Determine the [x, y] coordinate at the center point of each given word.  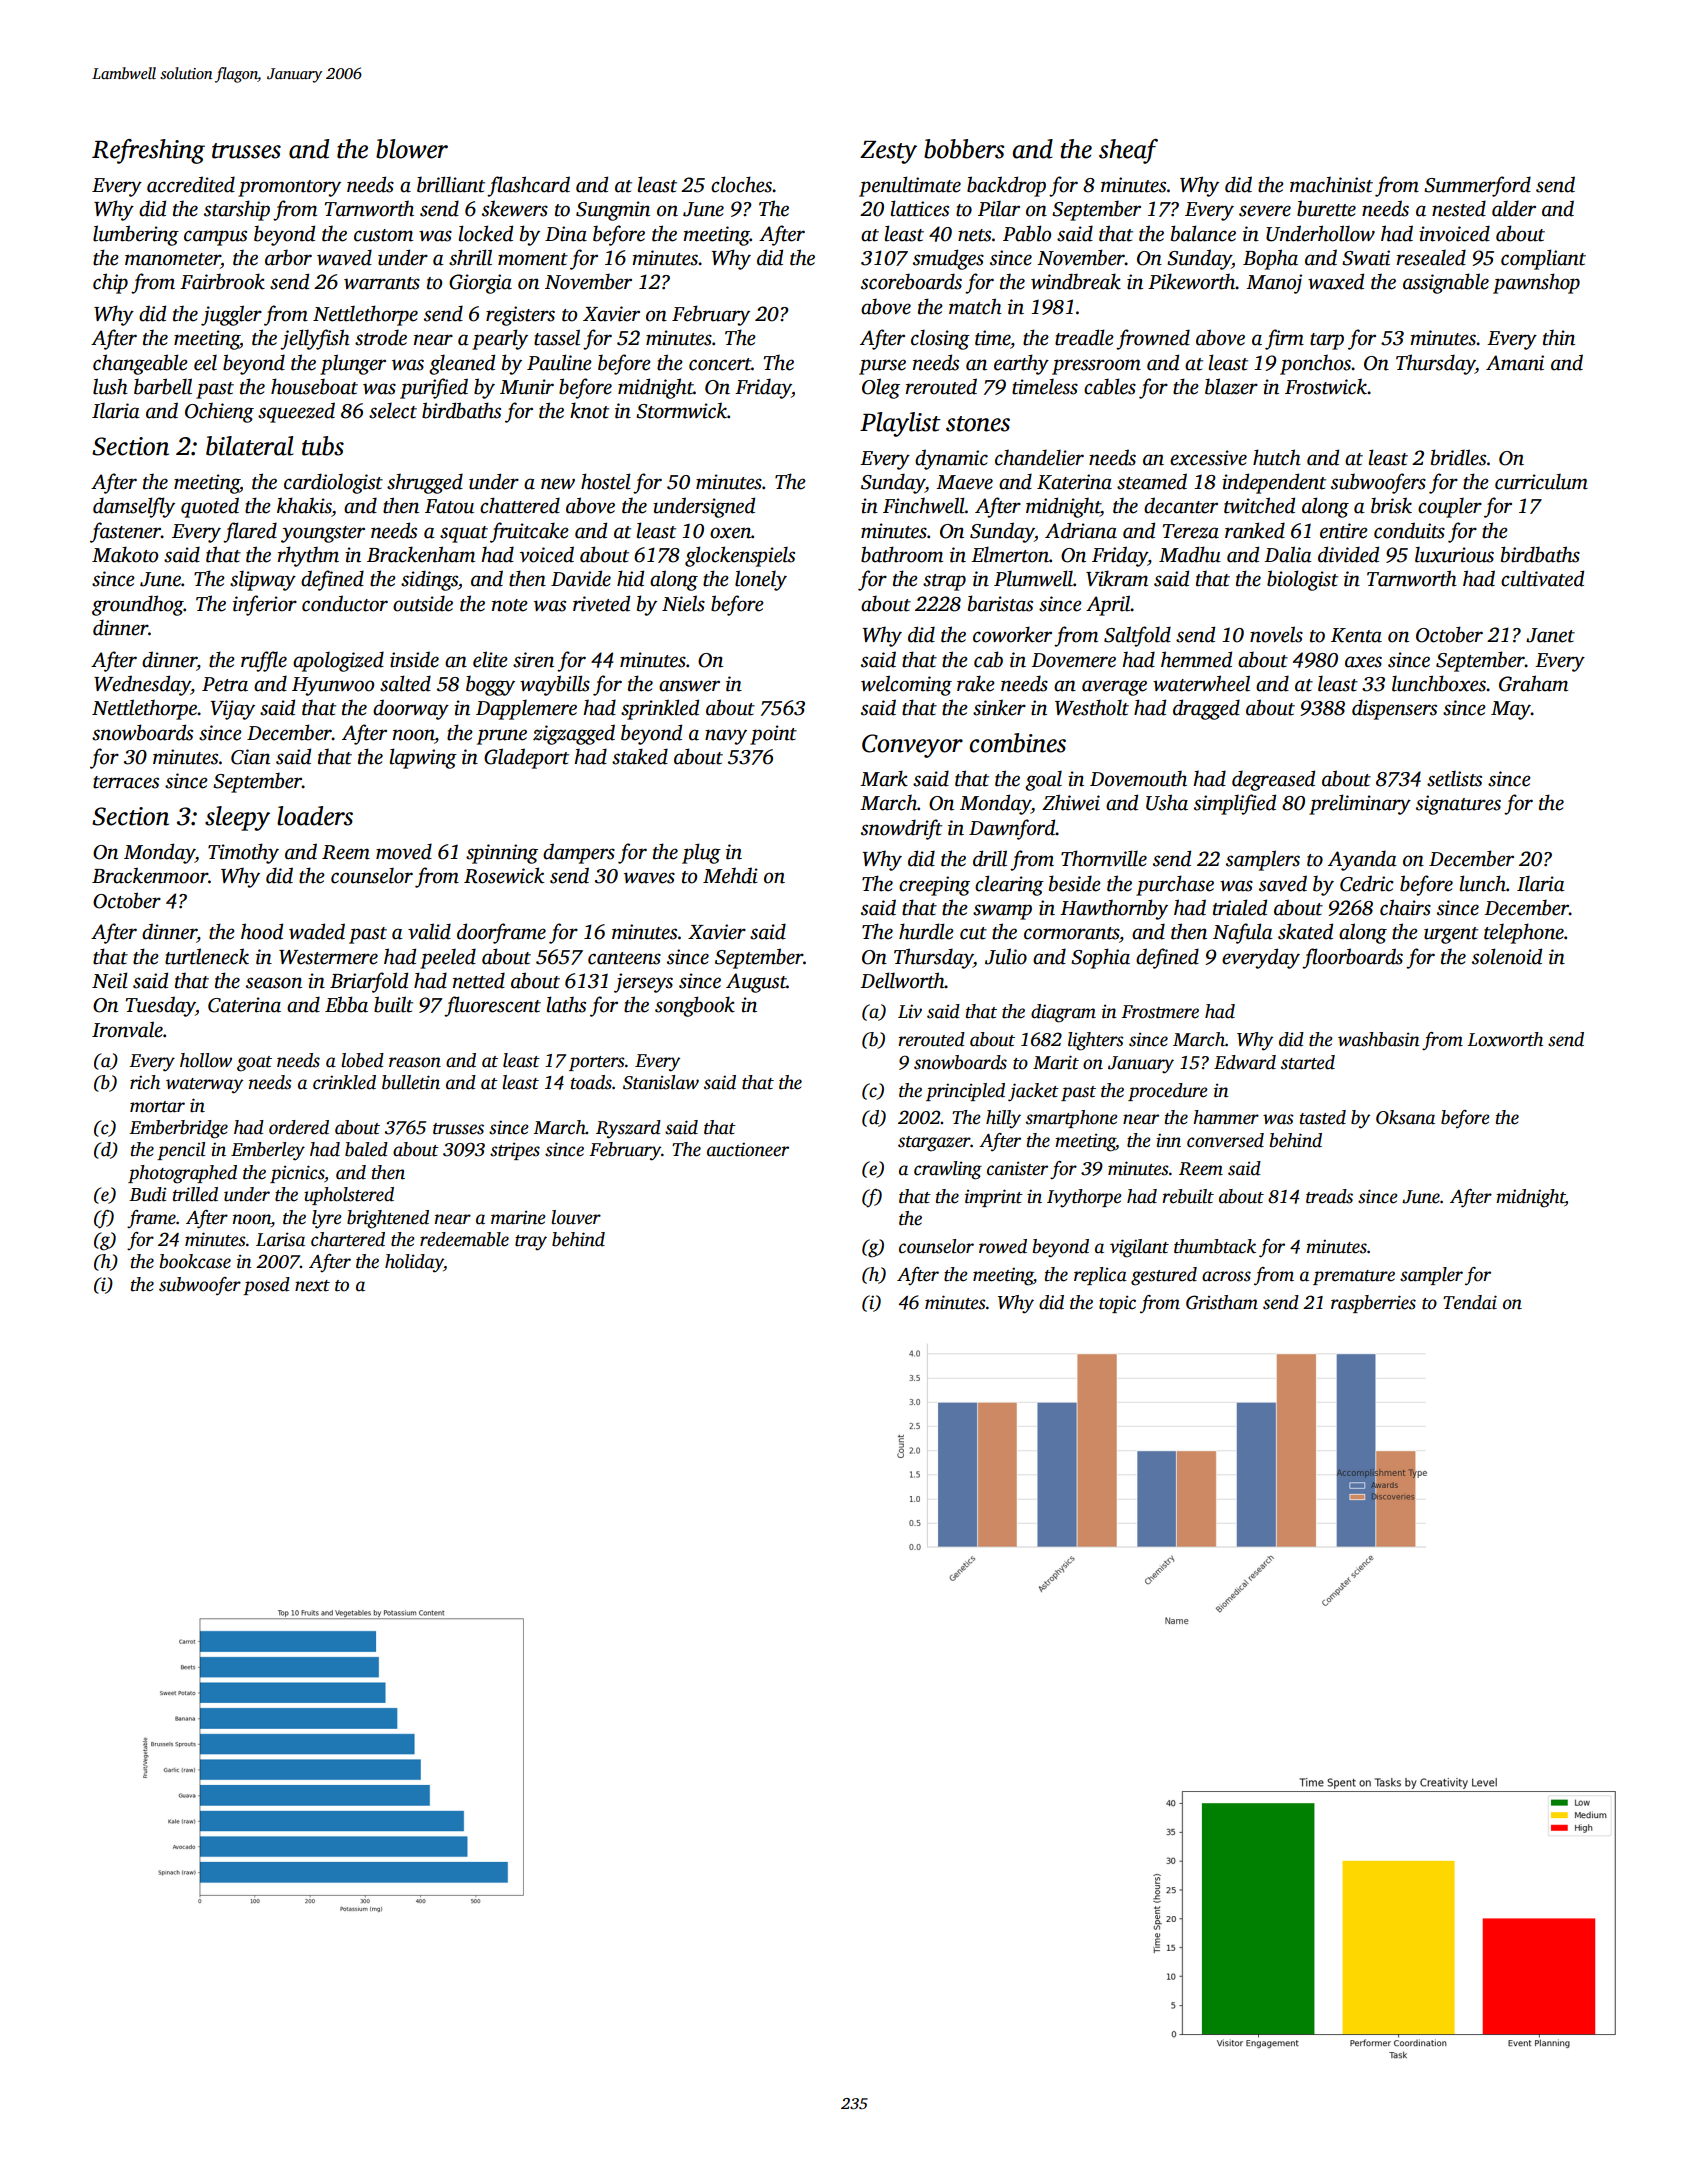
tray [531, 1243]
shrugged [425, 483]
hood [262, 931]
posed [266, 1286]
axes [1363, 662]
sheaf [1128, 151]
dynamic [951, 459]
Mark [884, 778]
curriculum [1541, 481]
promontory [289, 188]
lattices [919, 208]
